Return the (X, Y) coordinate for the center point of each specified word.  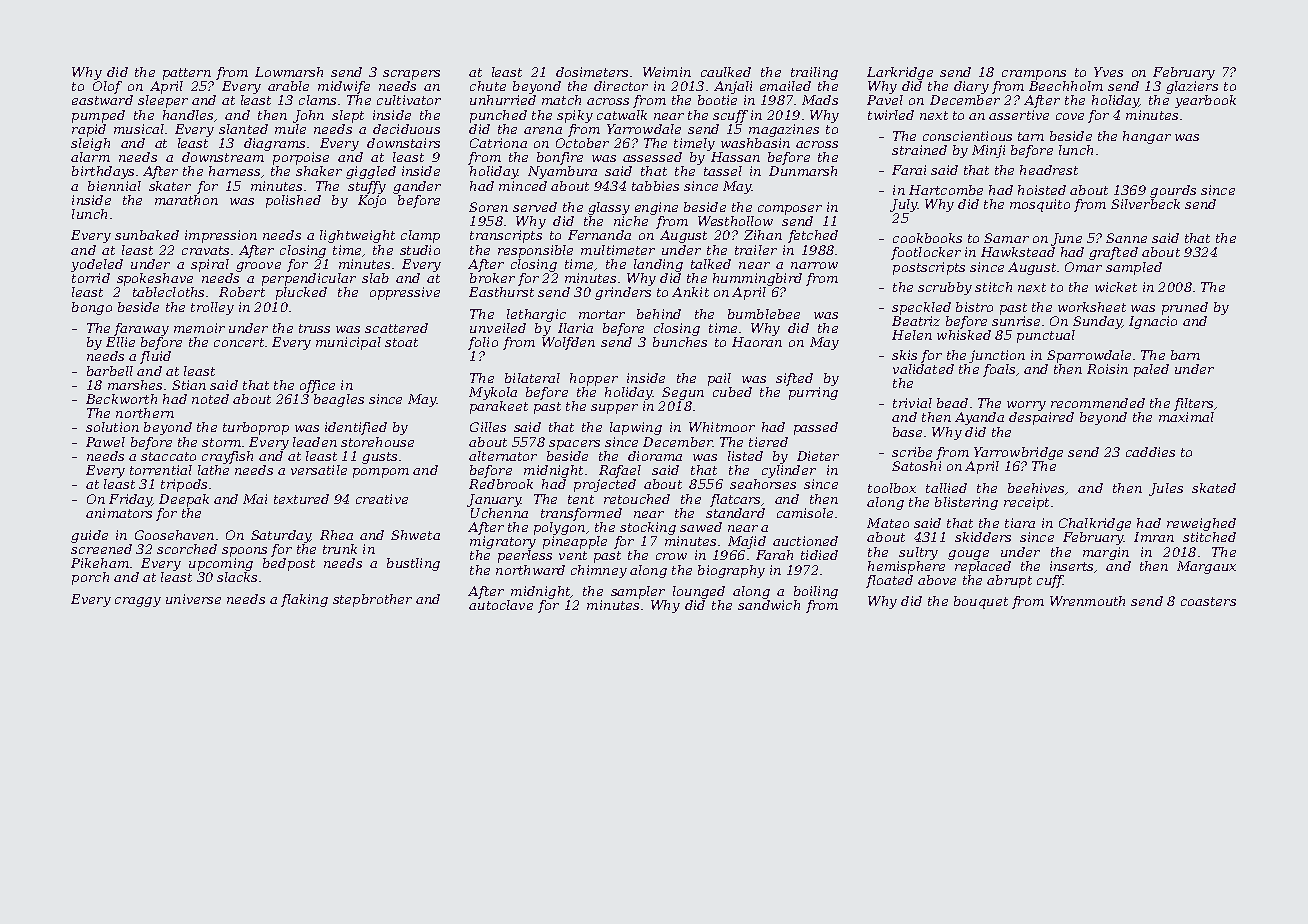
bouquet (981, 602)
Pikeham (100, 563)
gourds (1173, 191)
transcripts (506, 236)
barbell (110, 371)
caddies (1150, 452)
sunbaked (147, 235)
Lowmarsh (289, 72)
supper (614, 409)
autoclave (501, 605)
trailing (814, 73)
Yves (1108, 72)
